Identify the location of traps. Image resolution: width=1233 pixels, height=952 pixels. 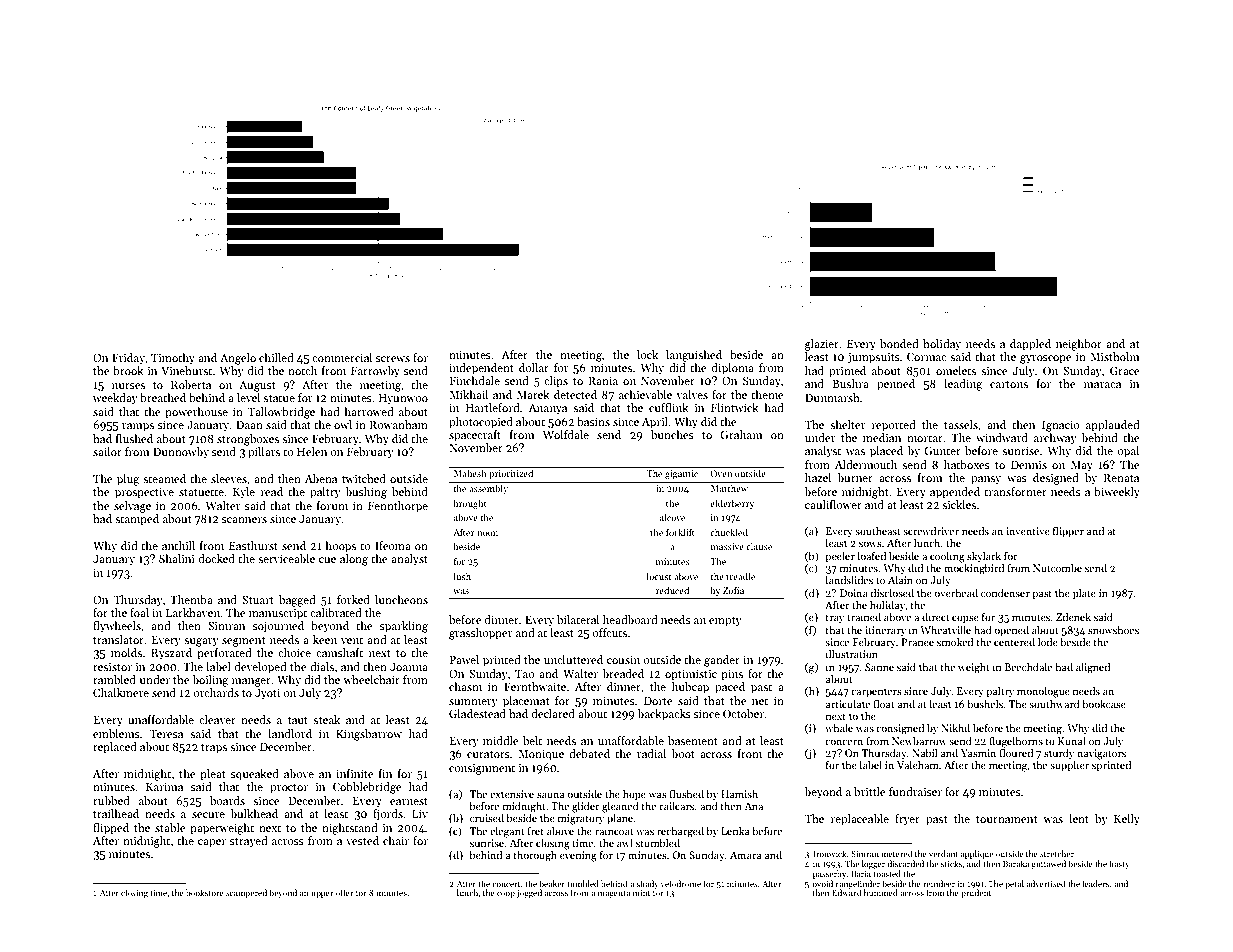
(214, 749).
